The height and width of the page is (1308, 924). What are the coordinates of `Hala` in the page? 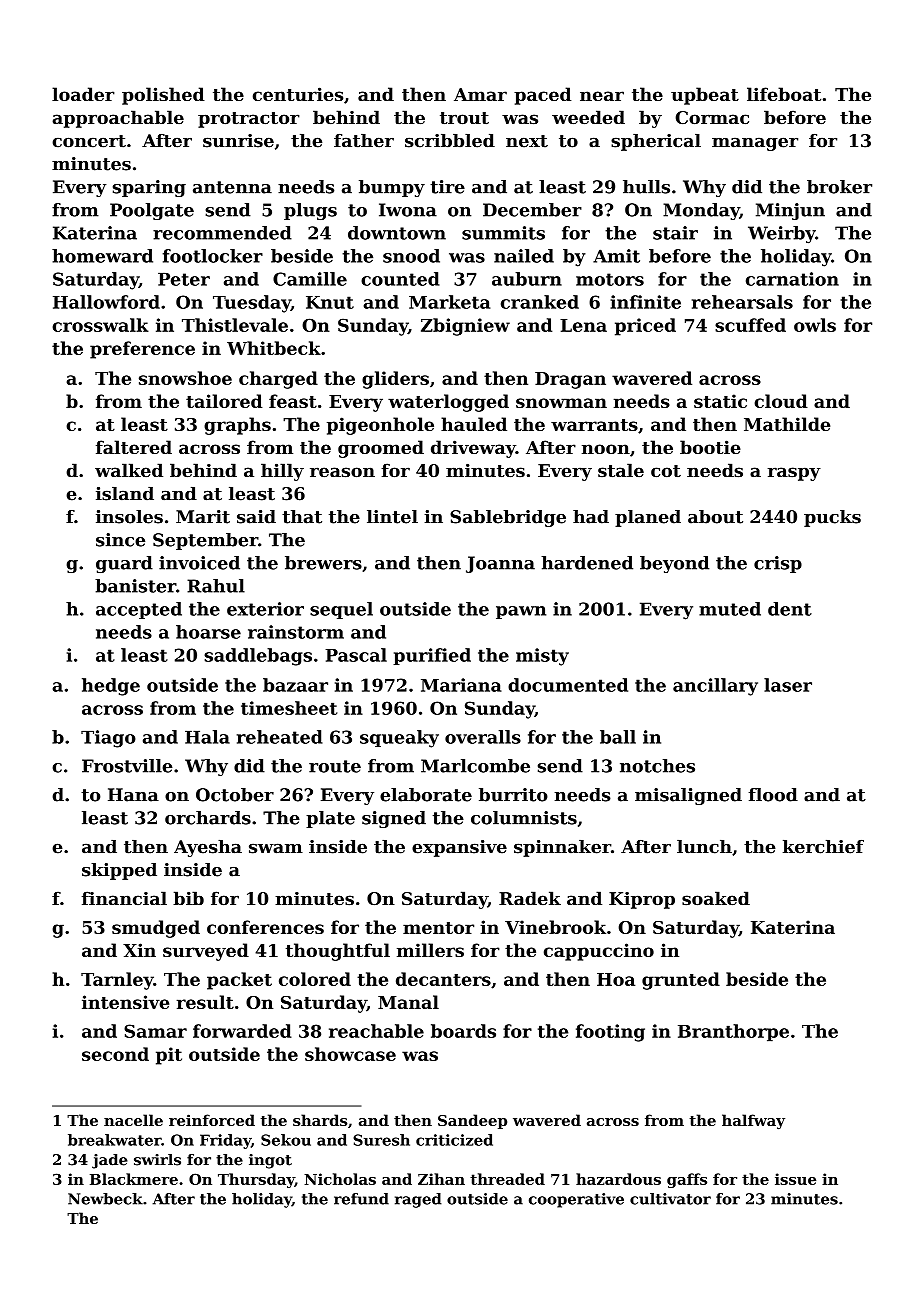 It's located at (207, 737).
